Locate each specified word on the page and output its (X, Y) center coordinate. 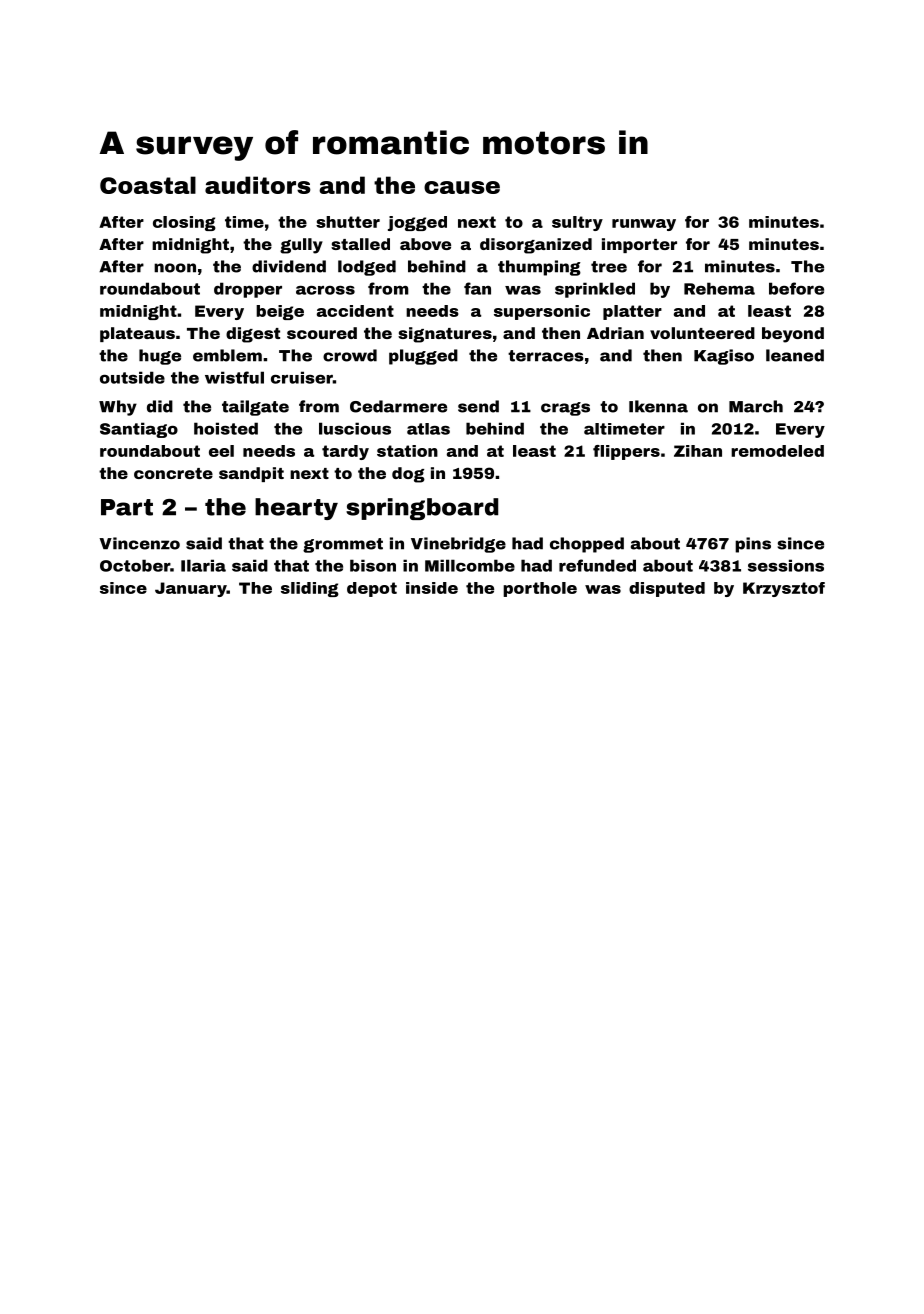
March (756, 406)
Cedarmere (398, 406)
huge (160, 357)
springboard (422, 509)
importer (639, 245)
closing (184, 223)
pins (753, 545)
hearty (296, 509)
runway (644, 225)
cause (462, 187)
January (191, 589)
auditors (258, 185)
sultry (577, 223)
